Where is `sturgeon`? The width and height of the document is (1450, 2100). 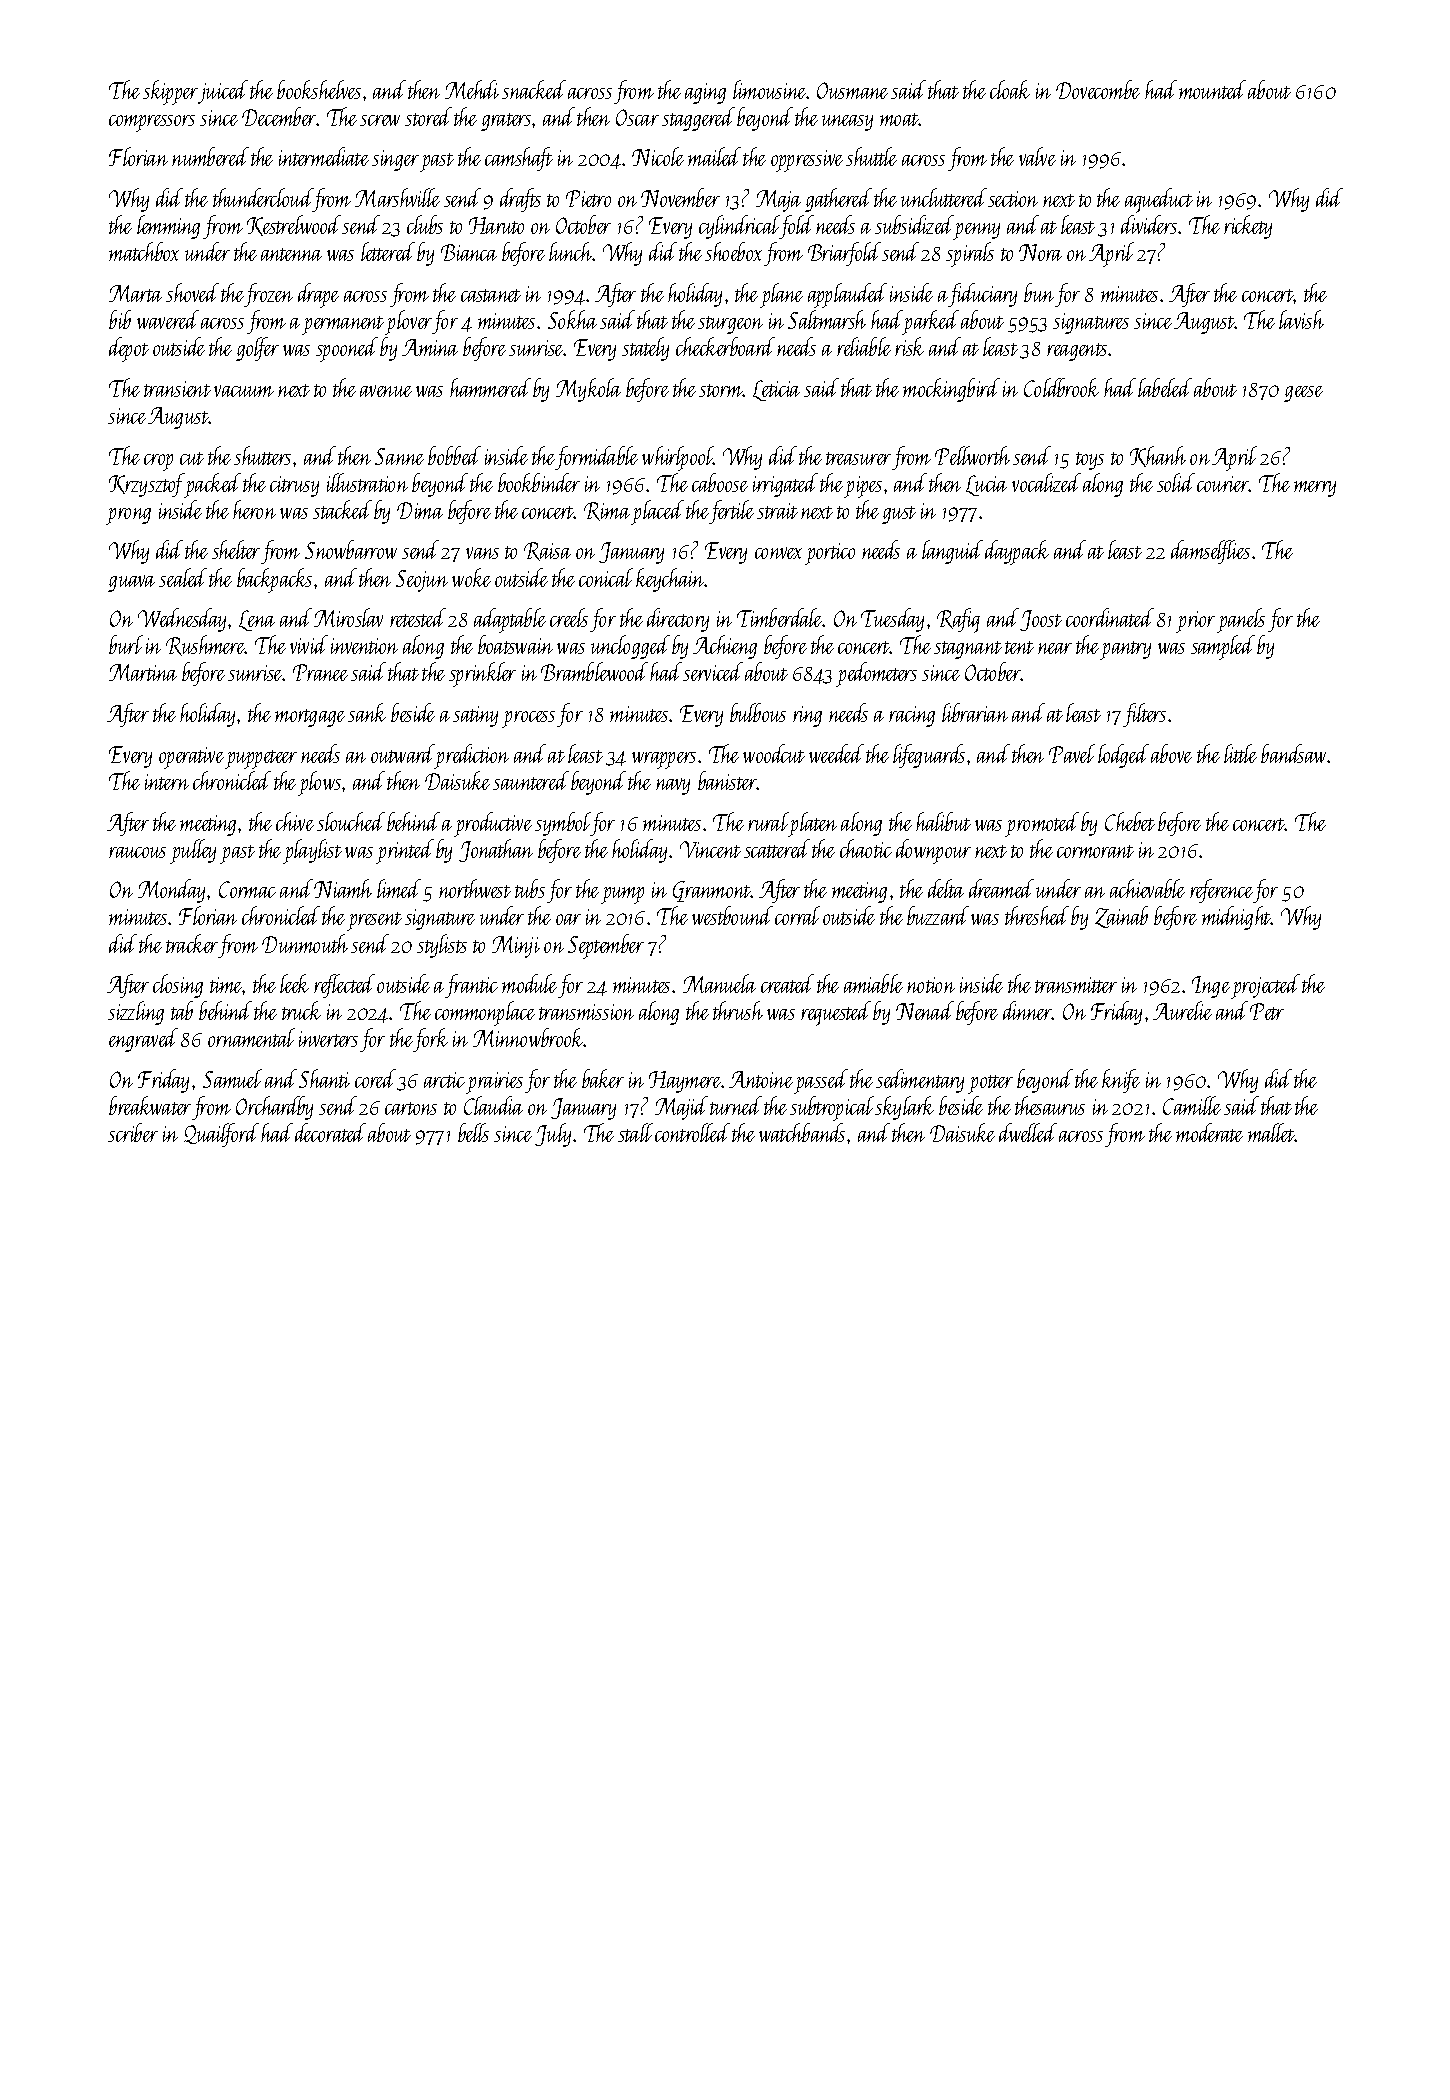 sturgeon is located at coordinates (730, 325).
